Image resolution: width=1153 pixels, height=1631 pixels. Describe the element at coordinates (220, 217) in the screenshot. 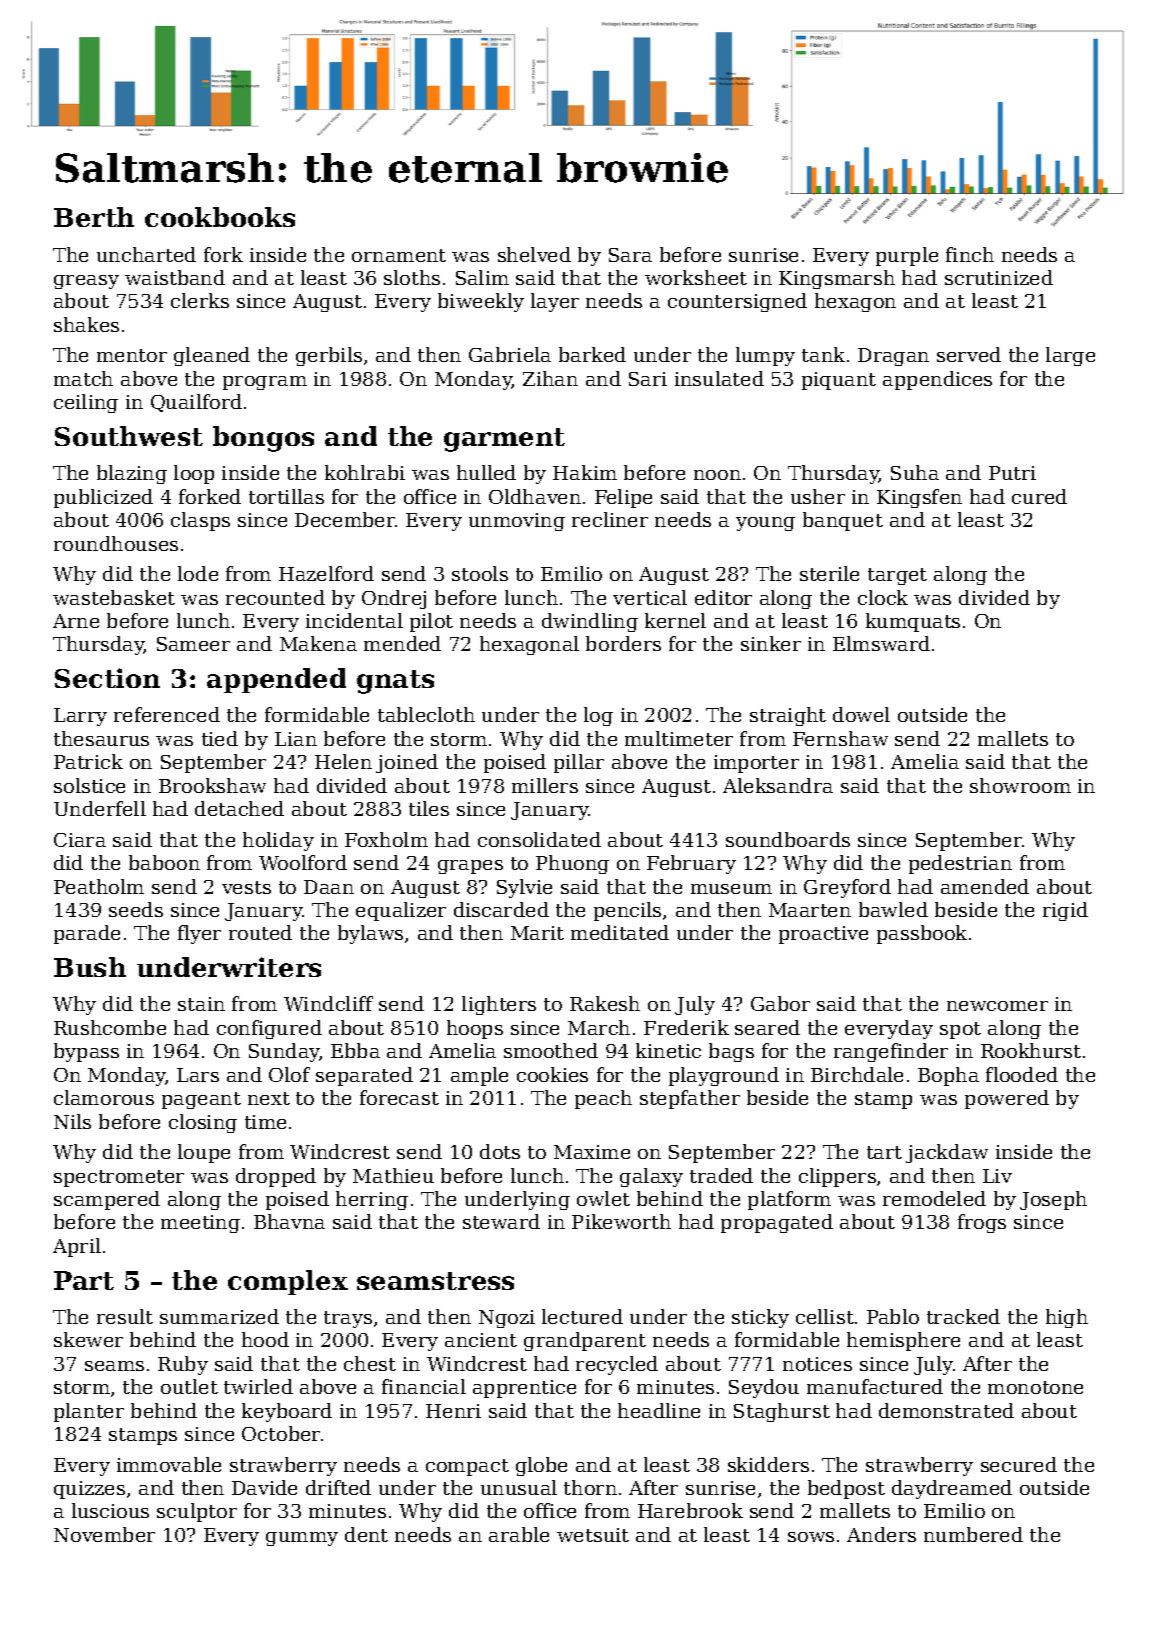

I see `cookbooks` at that location.
